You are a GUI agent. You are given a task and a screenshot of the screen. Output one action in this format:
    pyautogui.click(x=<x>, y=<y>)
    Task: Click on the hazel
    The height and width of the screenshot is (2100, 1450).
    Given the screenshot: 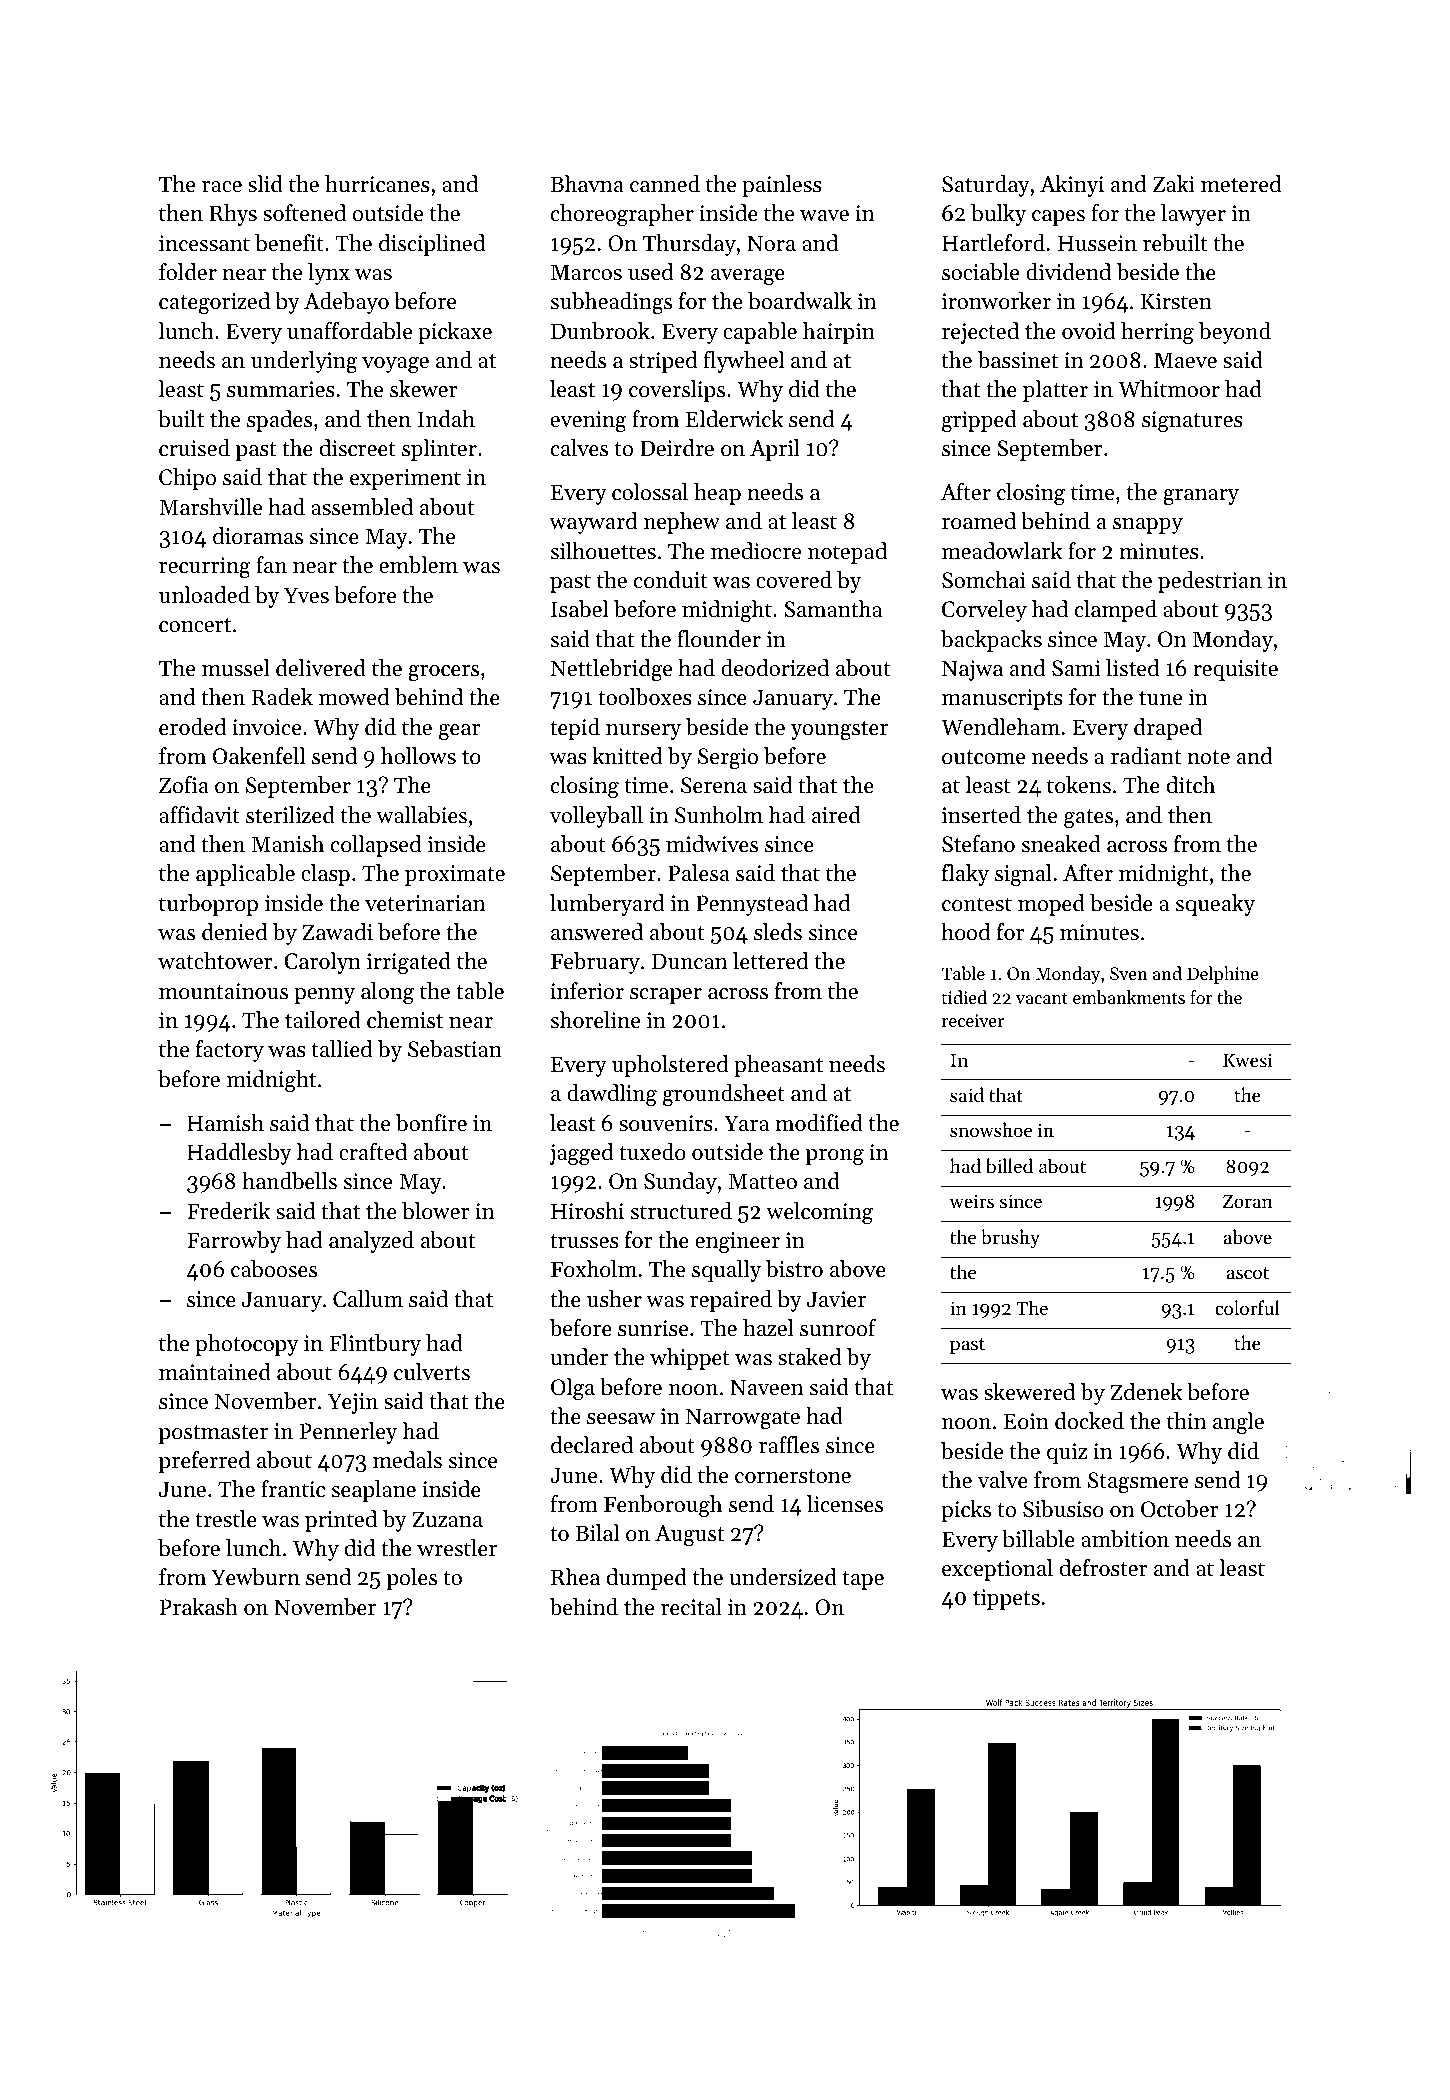 What is the action you would take?
    pyautogui.click(x=768, y=1328)
